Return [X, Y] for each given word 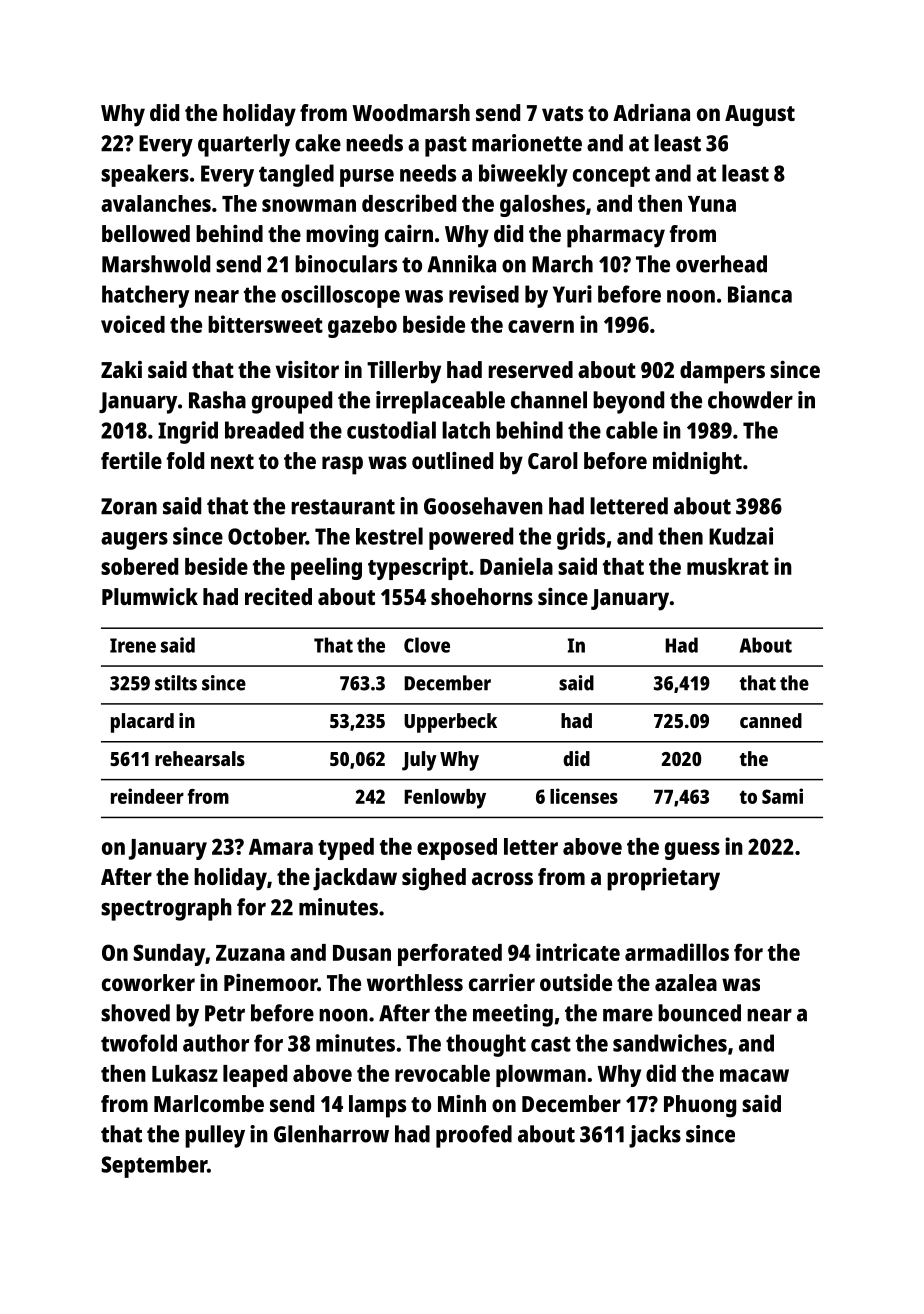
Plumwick [150, 596]
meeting [513, 1015]
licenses [584, 796]
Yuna [712, 204]
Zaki [121, 369]
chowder [750, 400]
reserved [530, 369]
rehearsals [200, 758]
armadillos [677, 952]
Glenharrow [331, 1134]
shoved [135, 1013]
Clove [427, 645]
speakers [145, 175]
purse [367, 178]
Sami [782, 796]
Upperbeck [450, 723]
